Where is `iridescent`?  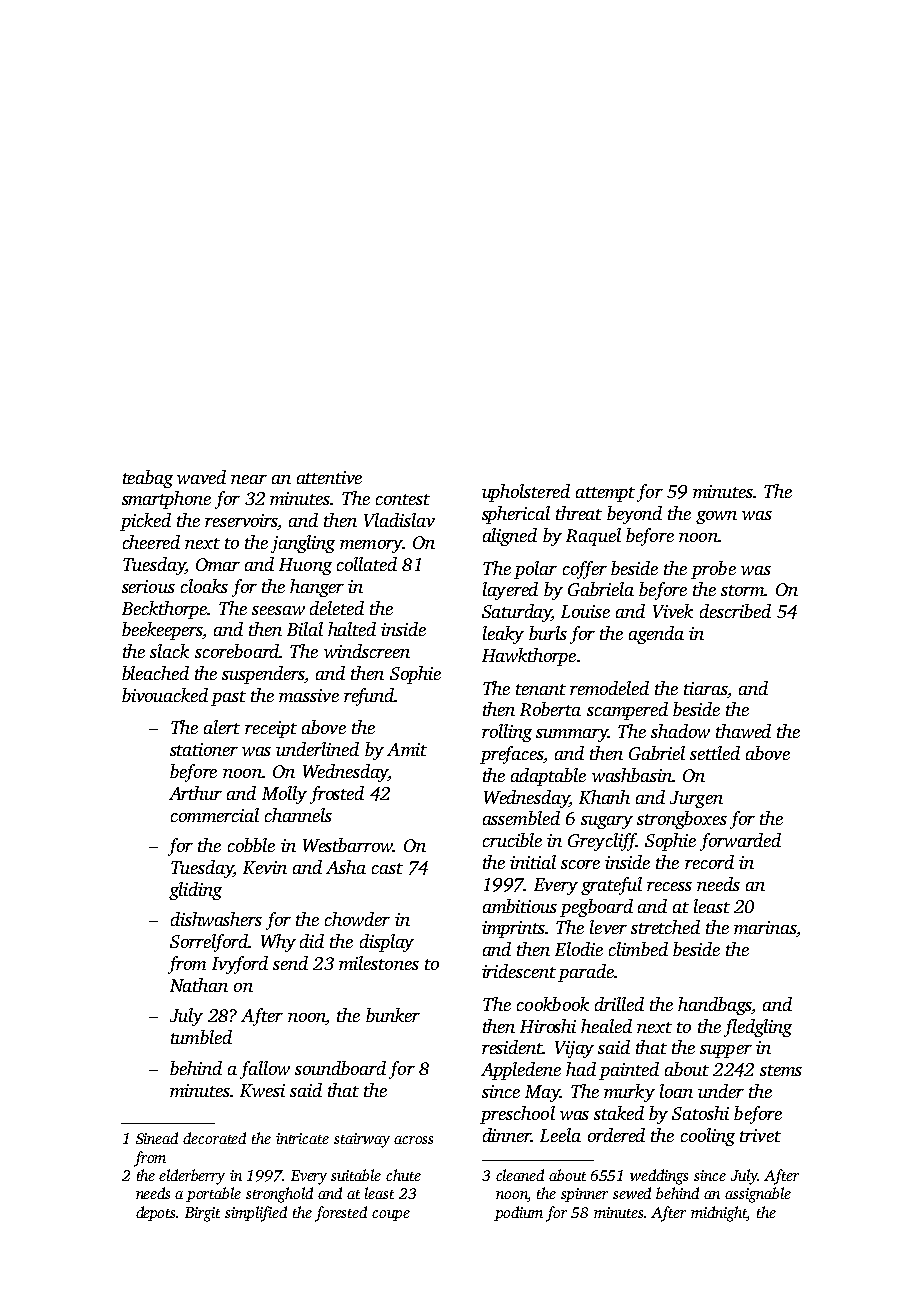
iridescent is located at coordinates (519, 971).
